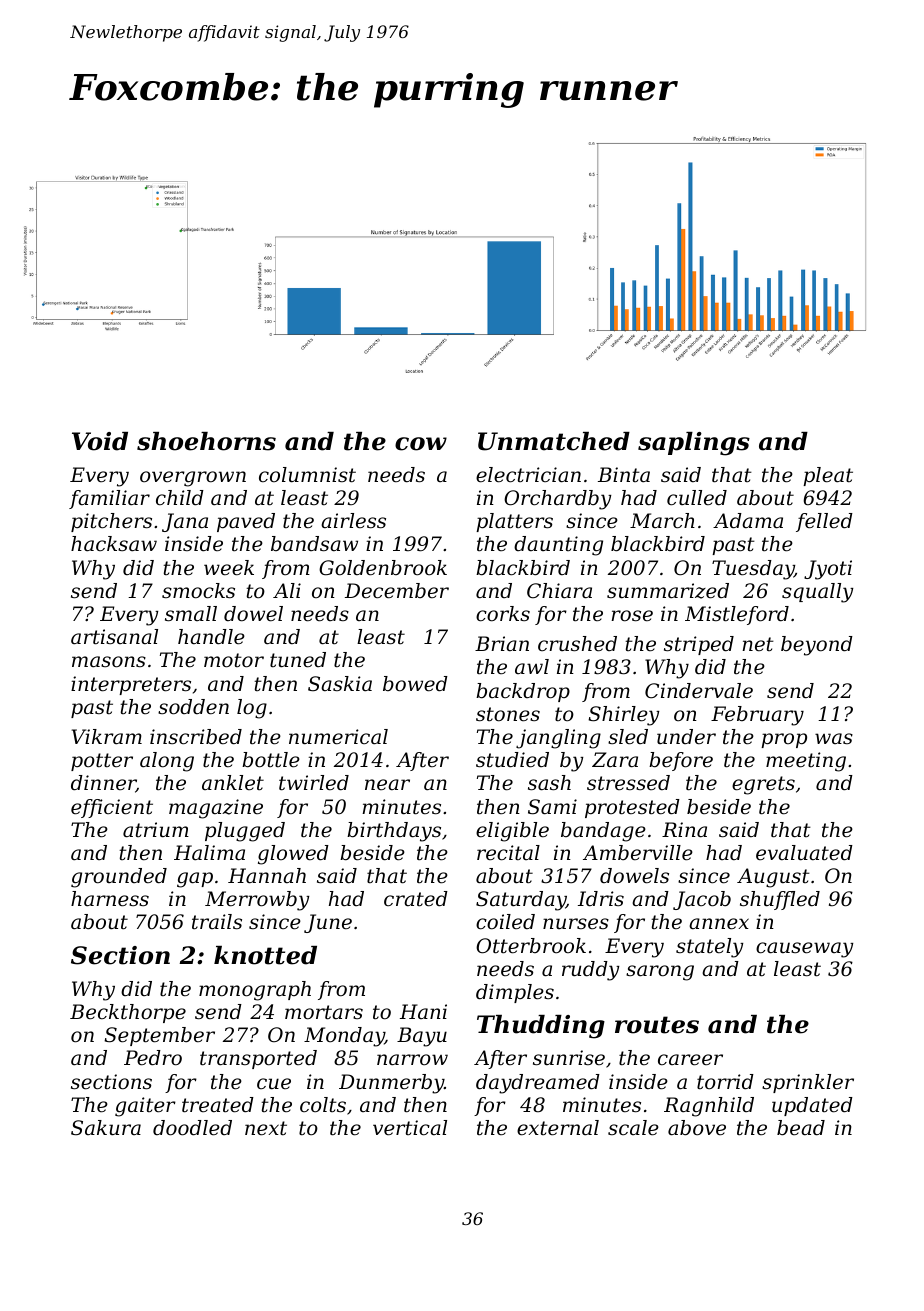 The image size is (924, 1311). I want to click on coiled, so click(505, 922).
